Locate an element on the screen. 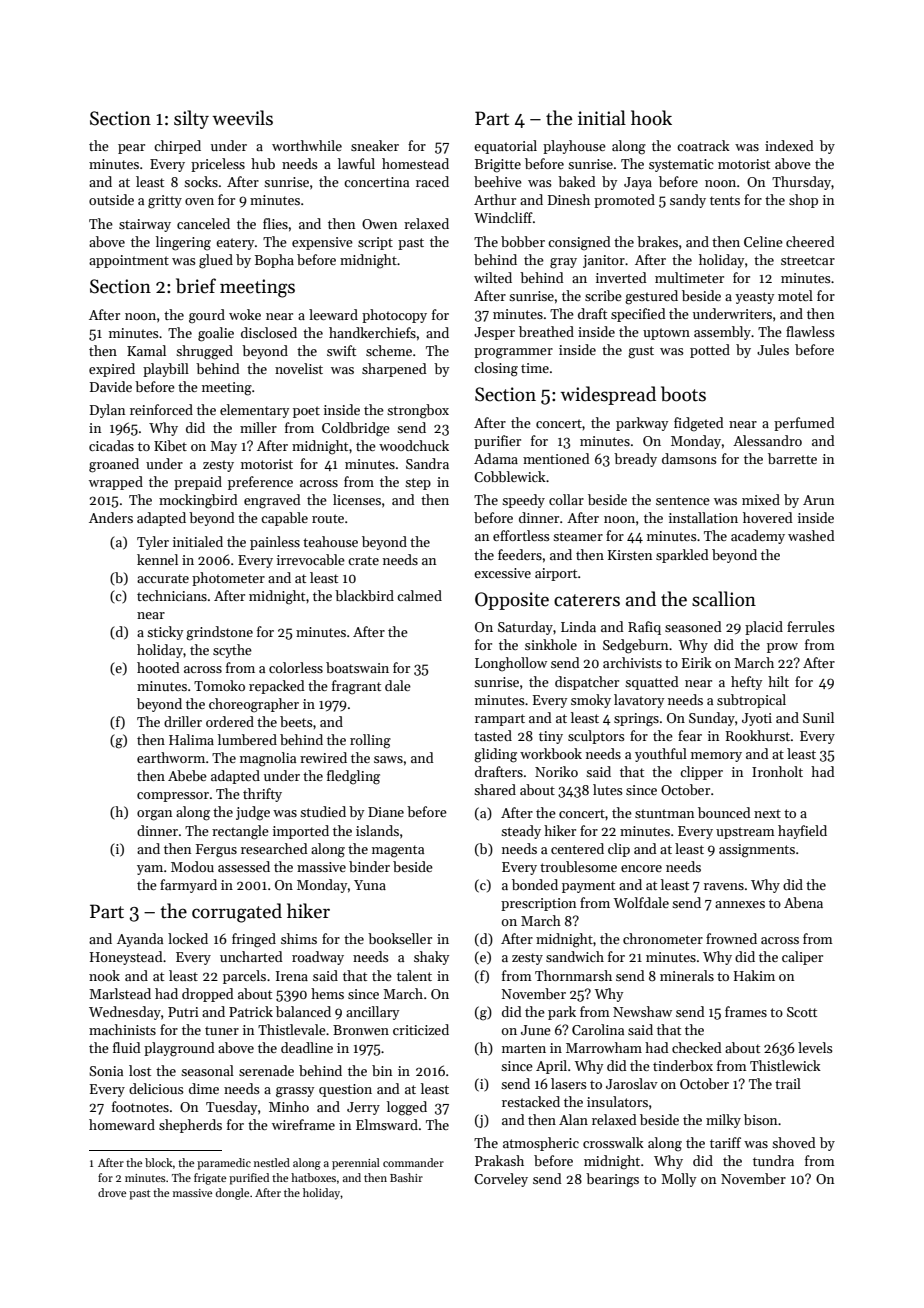 This screenshot has width=924, height=1308. criticized is located at coordinates (421, 1029).
